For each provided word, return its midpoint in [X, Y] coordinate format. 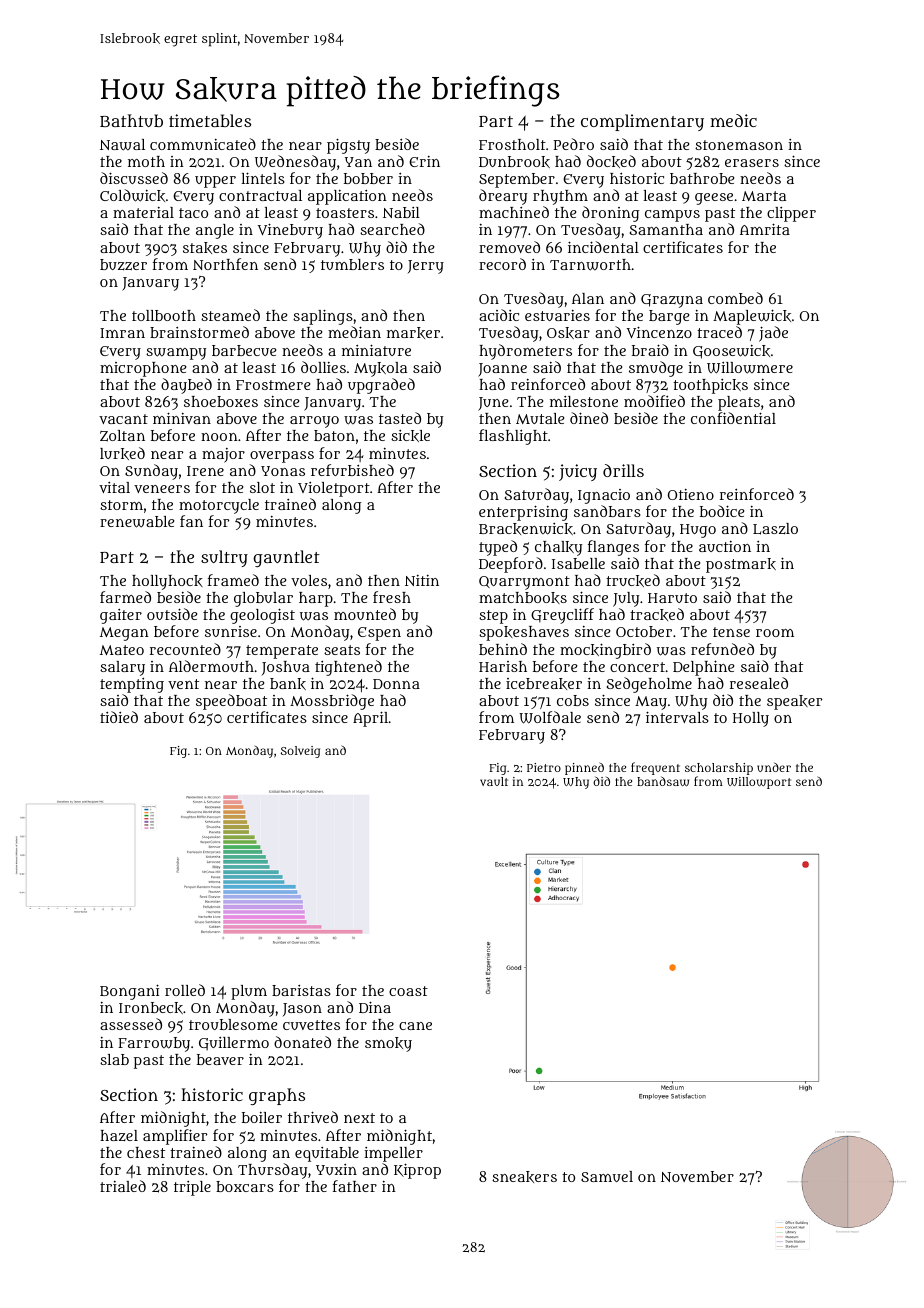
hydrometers [525, 352]
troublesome [233, 1024]
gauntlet [286, 558]
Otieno [691, 494]
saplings [323, 317]
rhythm [560, 197]
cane [415, 1026]
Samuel [607, 1176]
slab [114, 1059]
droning [610, 214]
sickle [410, 436]
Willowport [759, 783]
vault [494, 781]
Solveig [300, 752]
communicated [203, 144]
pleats [739, 403]
